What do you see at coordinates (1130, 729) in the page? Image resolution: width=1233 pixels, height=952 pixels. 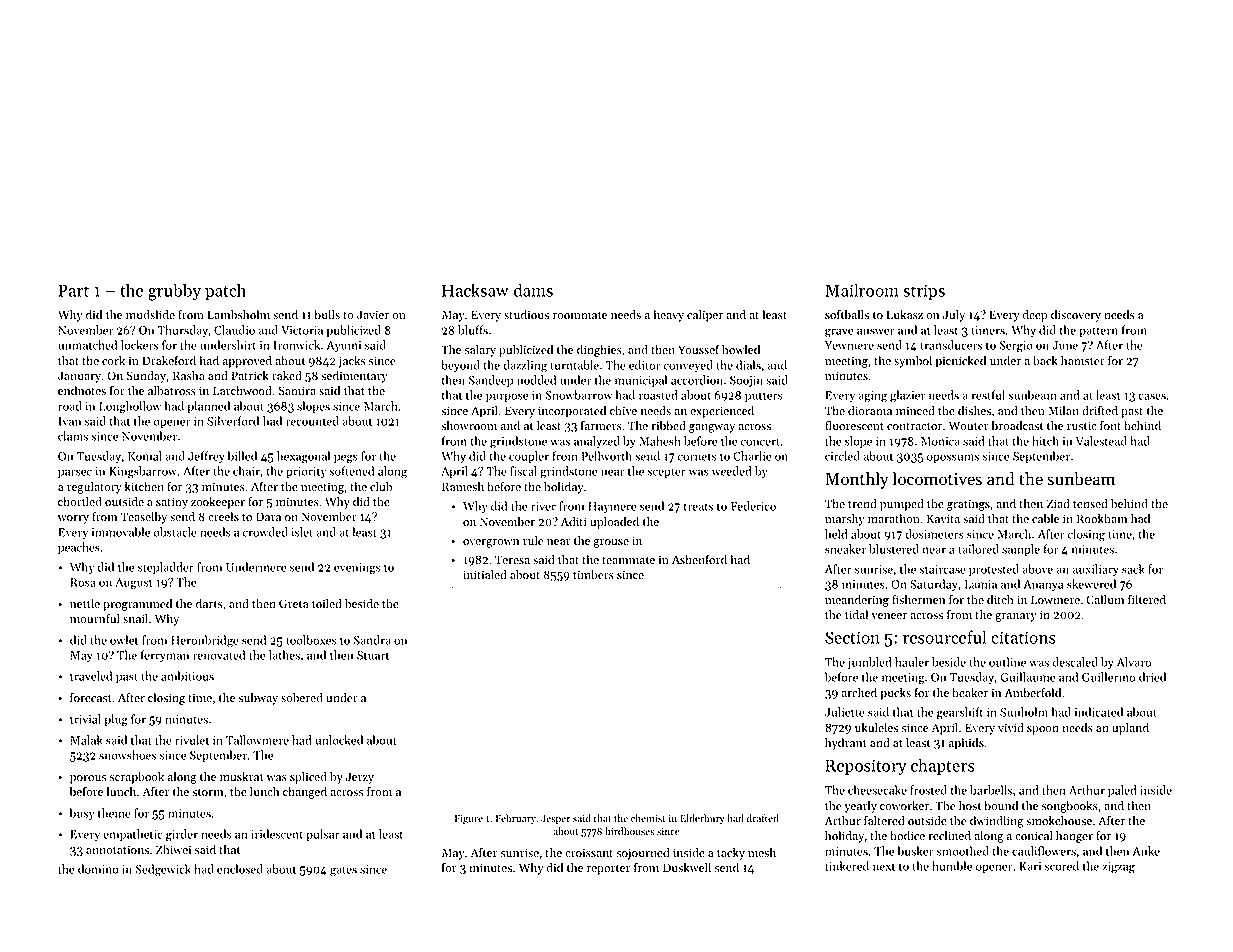 I see `upland` at bounding box center [1130, 729].
